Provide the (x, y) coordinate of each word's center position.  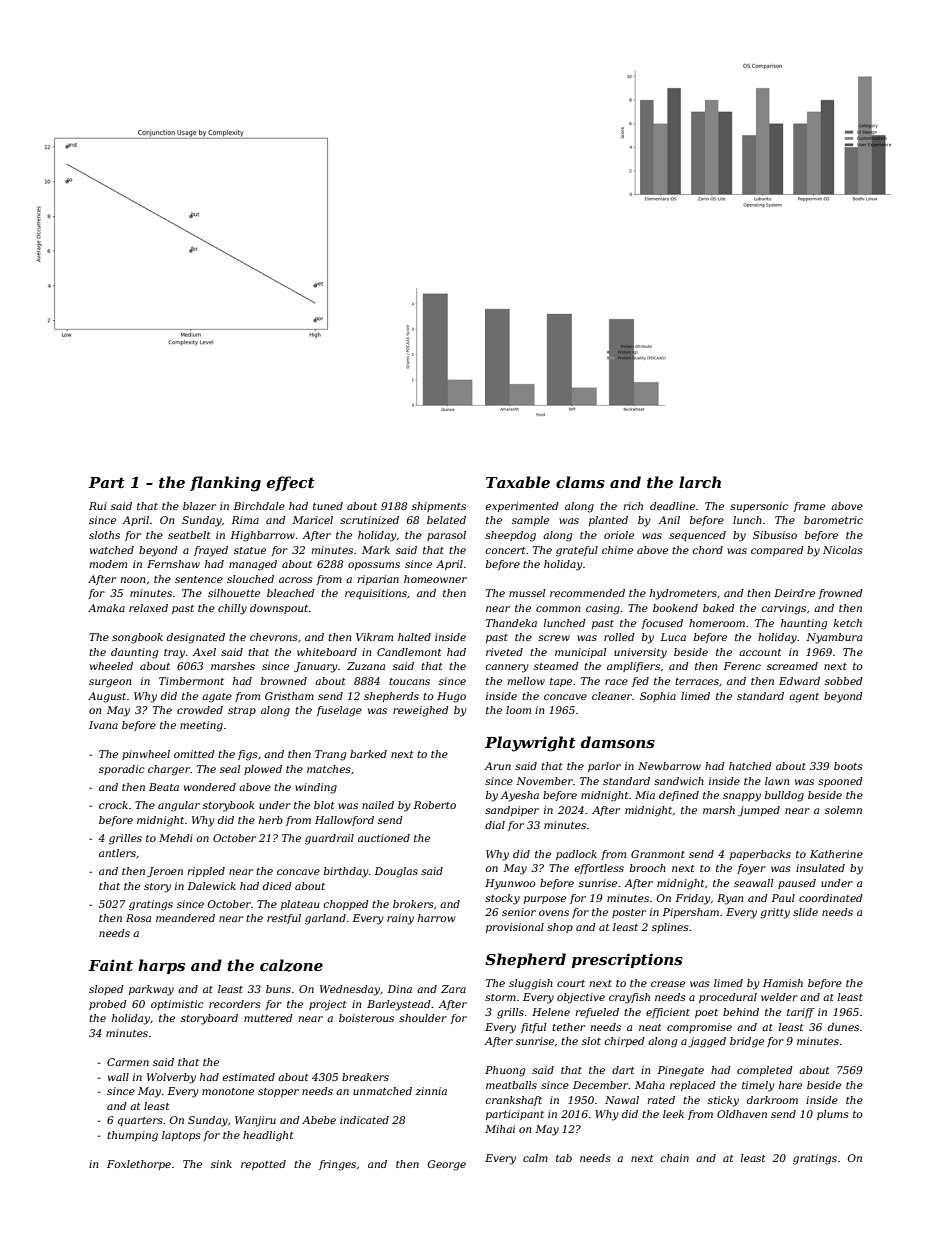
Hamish (783, 983)
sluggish (531, 984)
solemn (843, 810)
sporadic (122, 770)
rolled (619, 637)
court (571, 983)
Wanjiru (255, 1121)
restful (284, 919)
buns (278, 989)
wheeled (111, 666)
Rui (98, 506)
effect (291, 483)
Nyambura (834, 638)
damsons (618, 742)
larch (700, 482)
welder (779, 997)
